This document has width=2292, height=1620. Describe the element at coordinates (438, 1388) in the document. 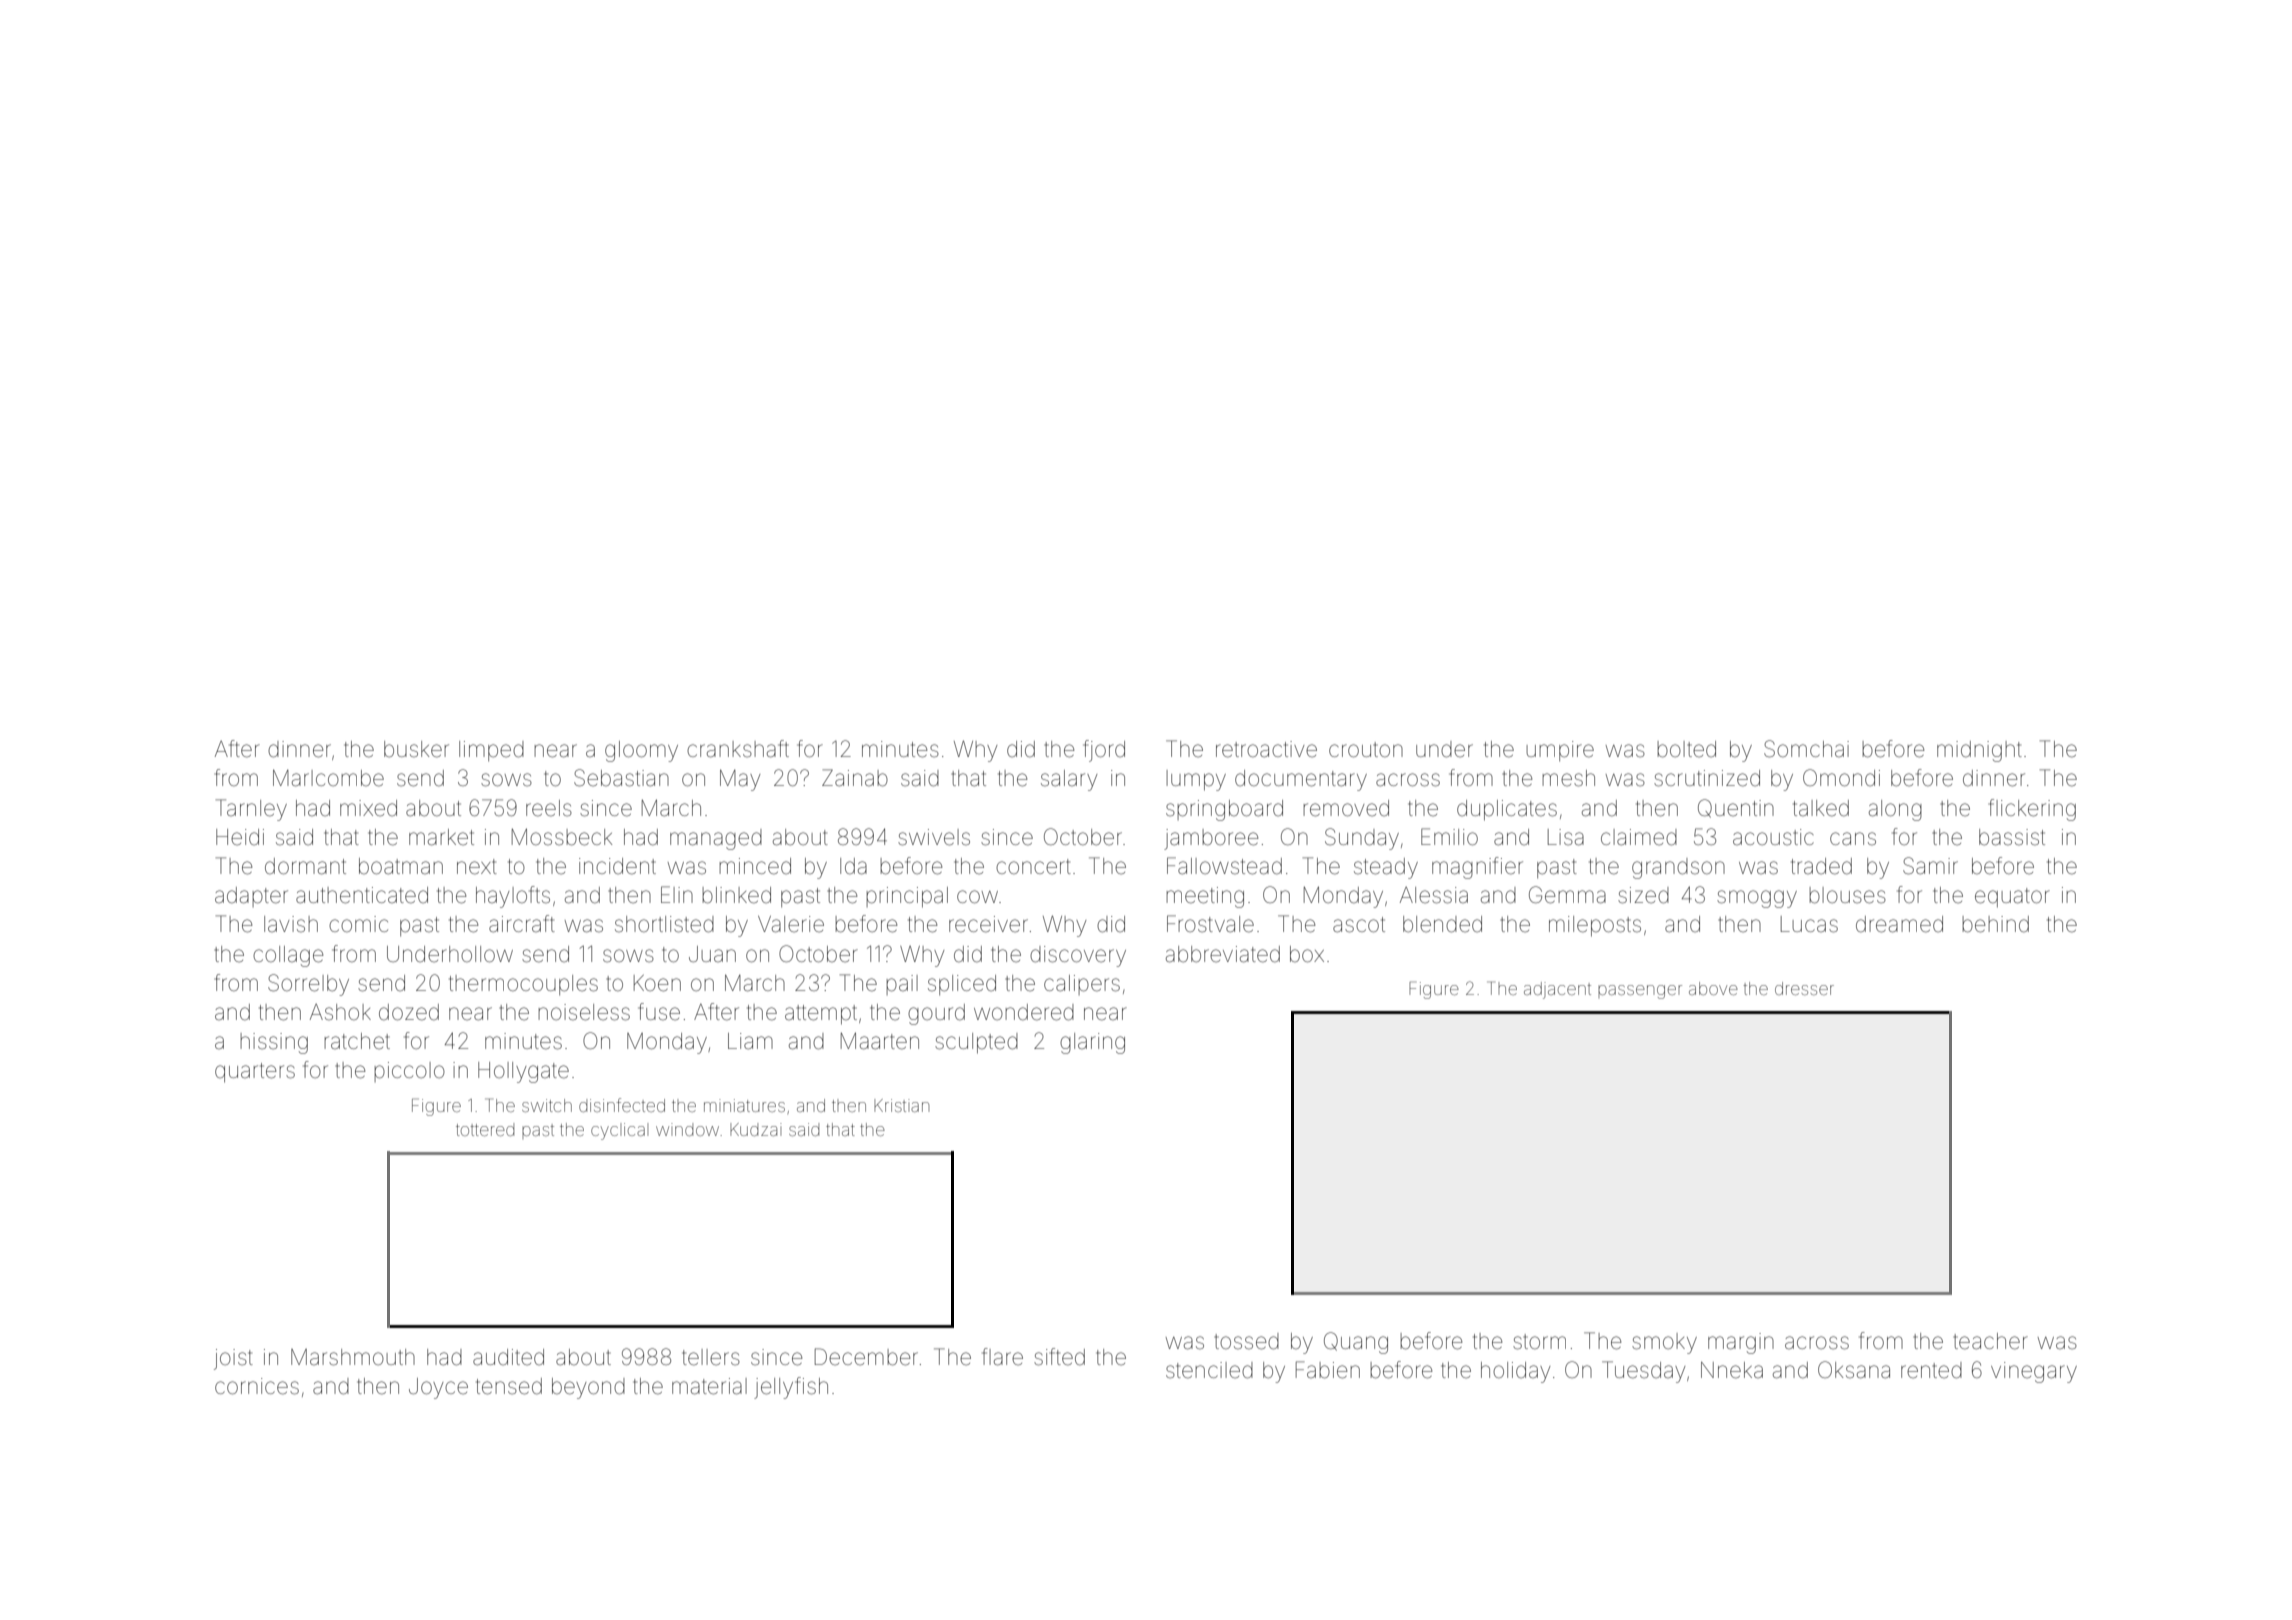

I see `Joyce` at that location.
